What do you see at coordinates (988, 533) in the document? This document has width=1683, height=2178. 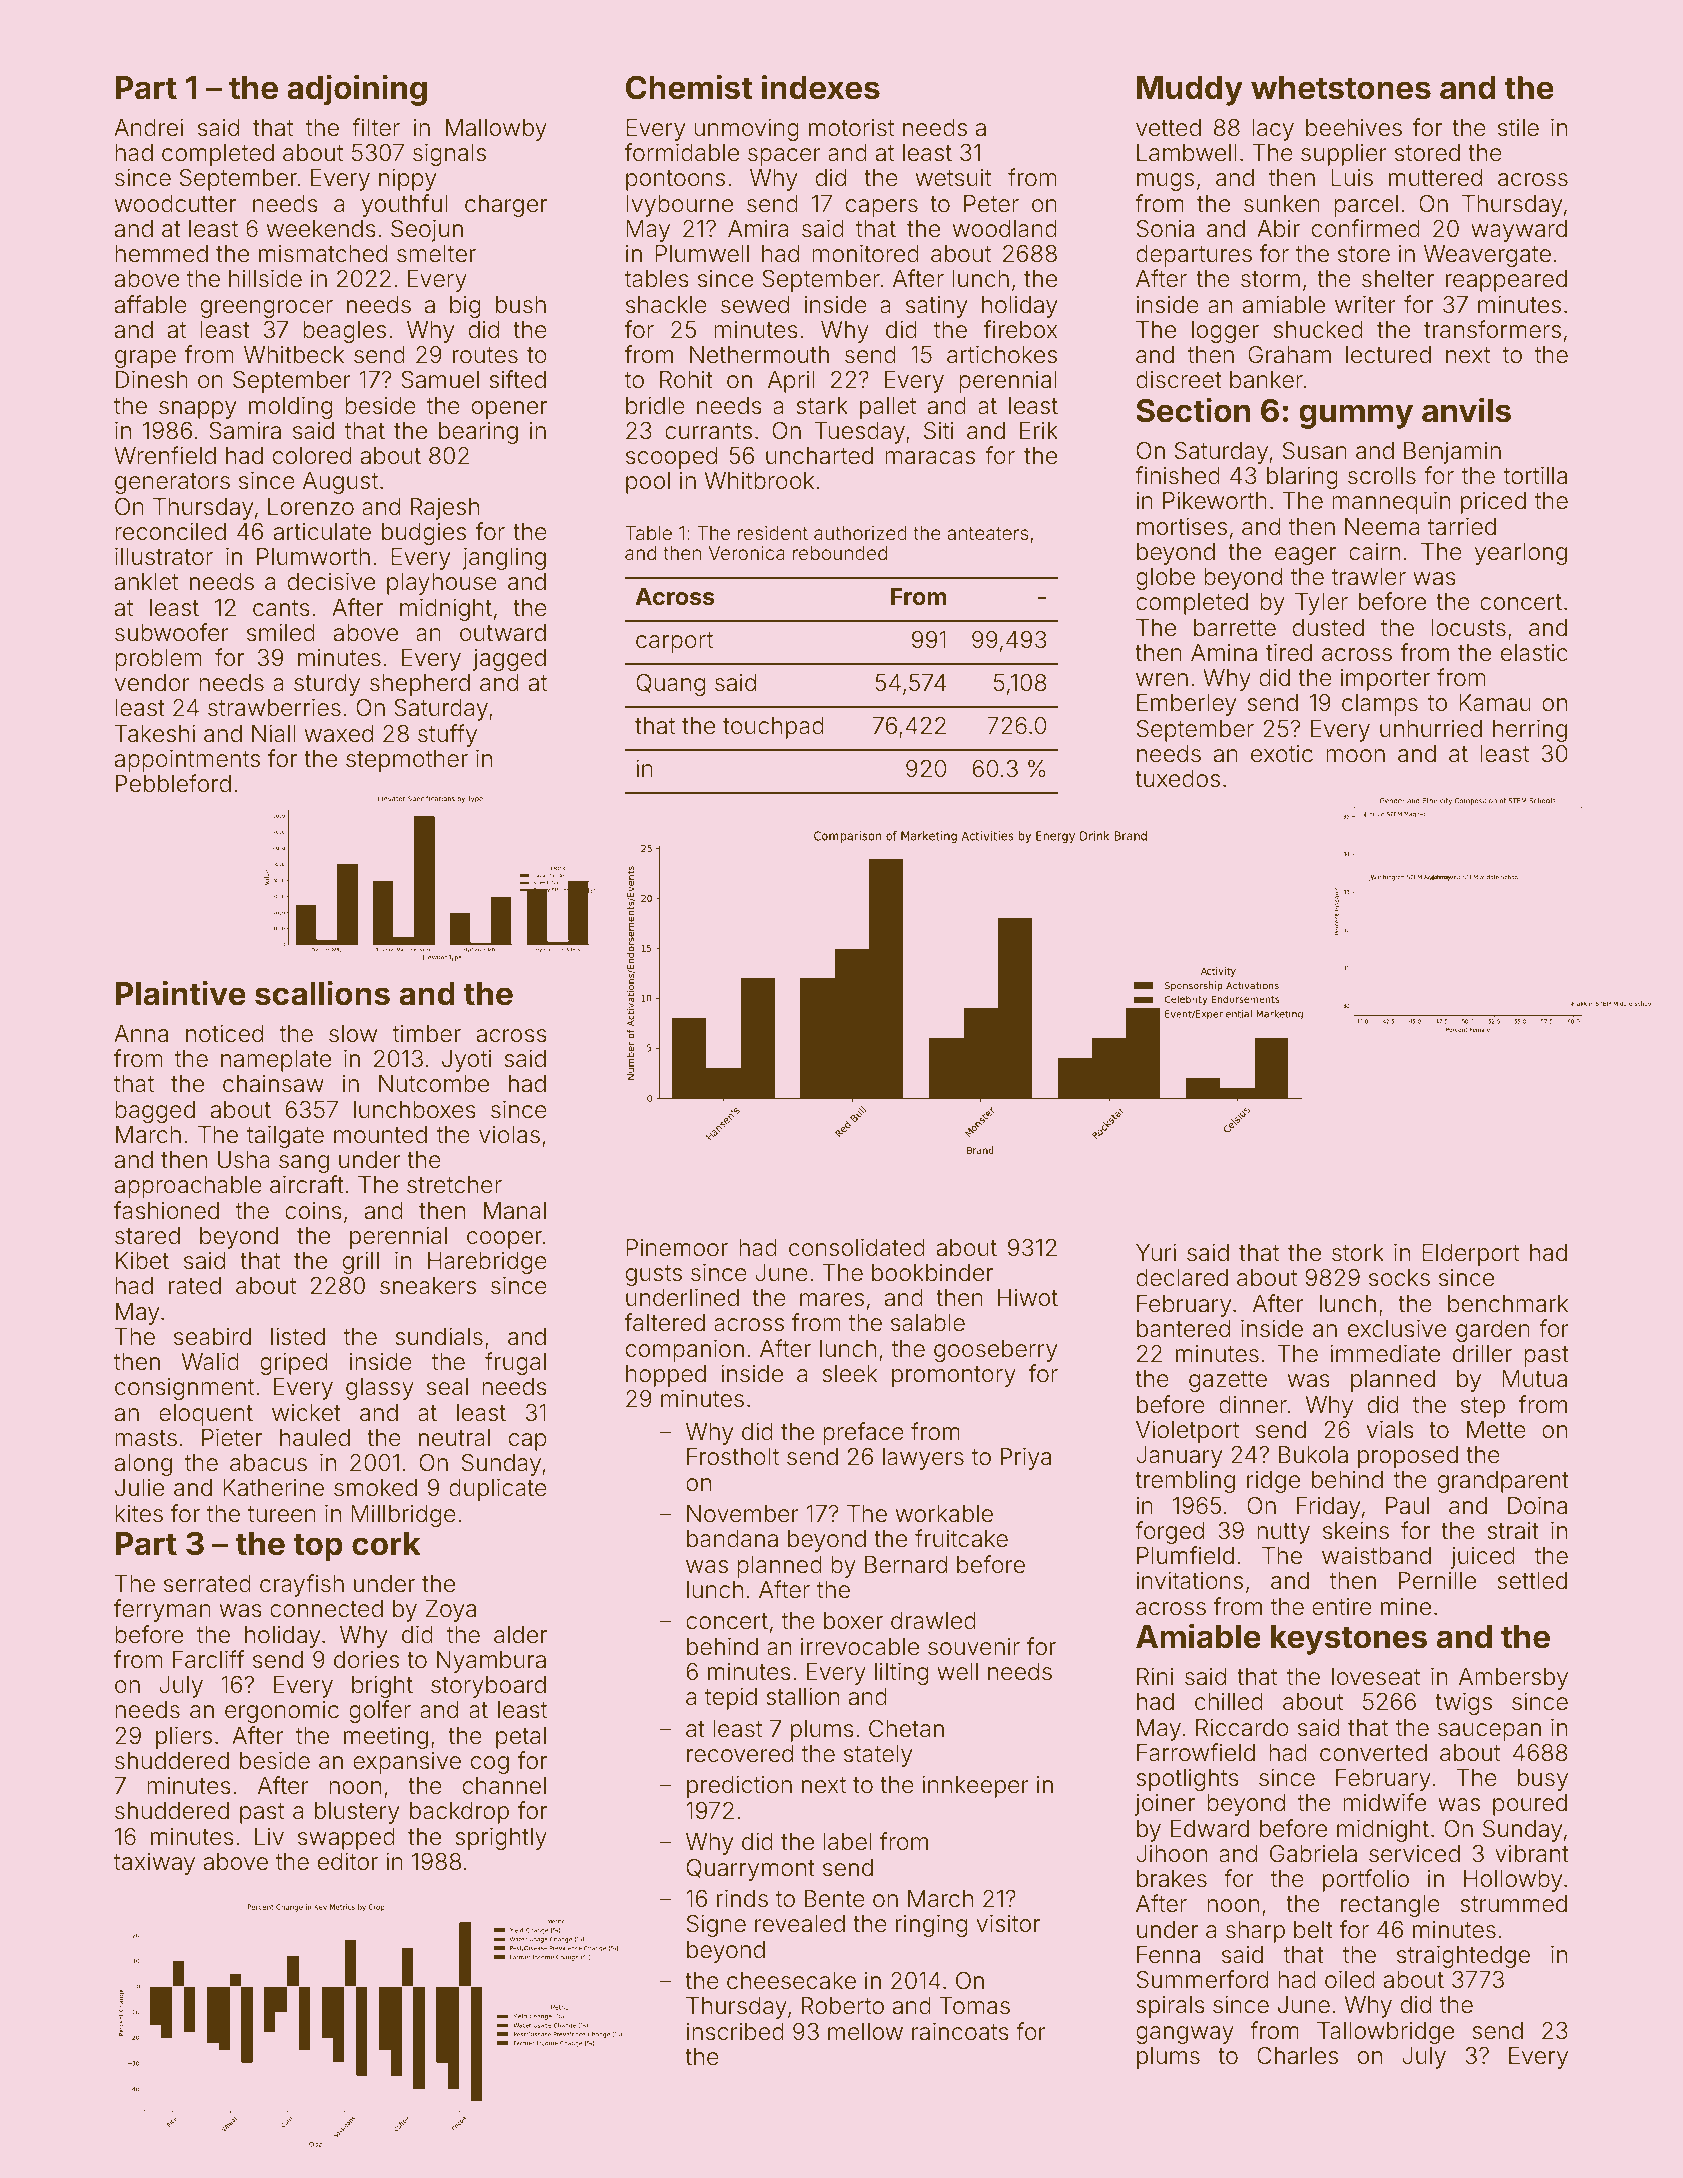 I see `anteaters` at bounding box center [988, 533].
